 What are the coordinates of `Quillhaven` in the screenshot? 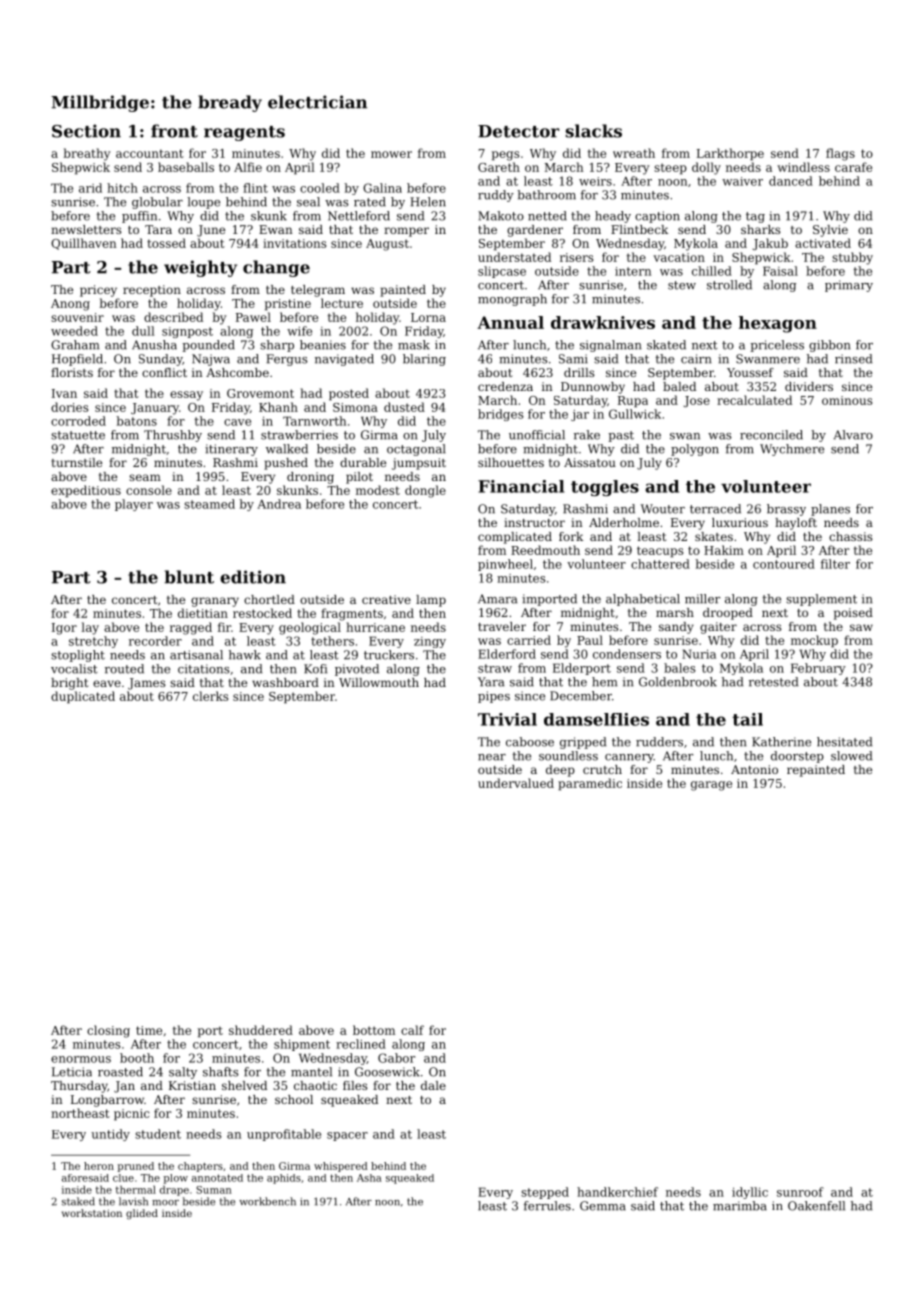 It's located at (84, 244).
